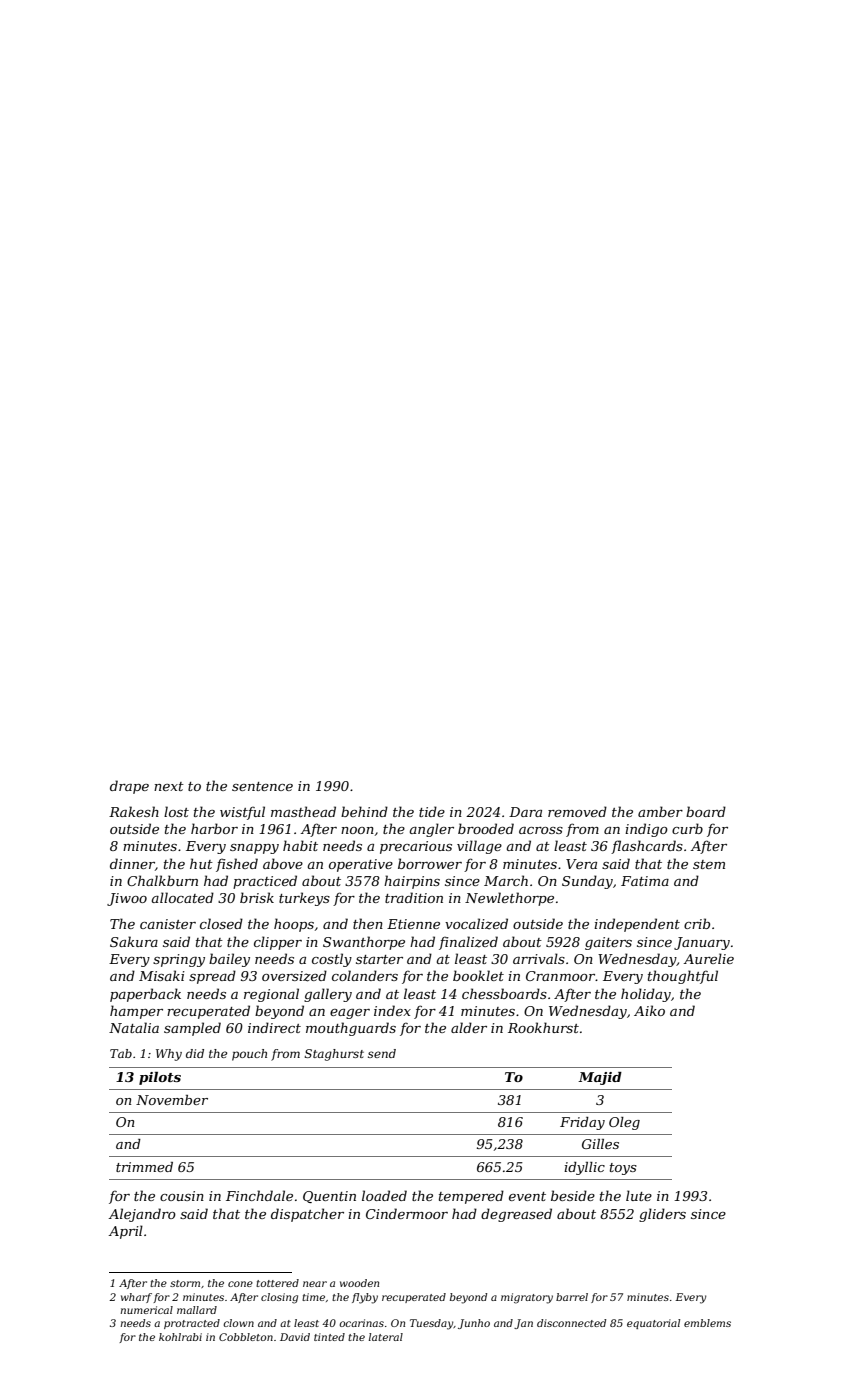 Image resolution: width=849 pixels, height=1400 pixels. What do you see at coordinates (407, 1213) in the page?
I see `Cindermoor` at bounding box center [407, 1213].
